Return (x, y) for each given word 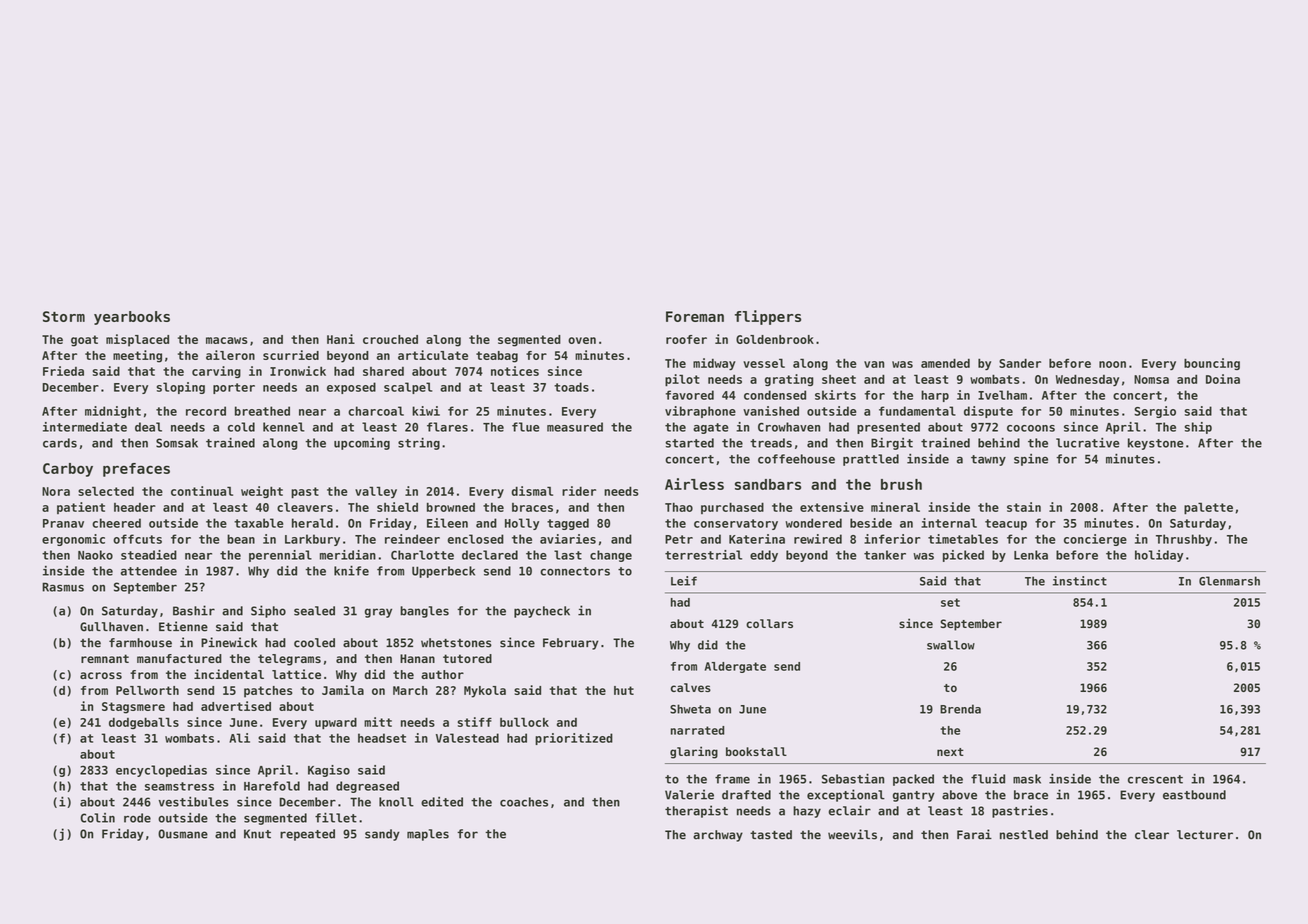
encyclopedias (161, 771)
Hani (341, 339)
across (101, 675)
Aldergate (735, 667)
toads (571, 387)
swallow (951, 645)
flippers (768, 317)
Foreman (695, 316)
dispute (988, 412)
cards (60, 443)
